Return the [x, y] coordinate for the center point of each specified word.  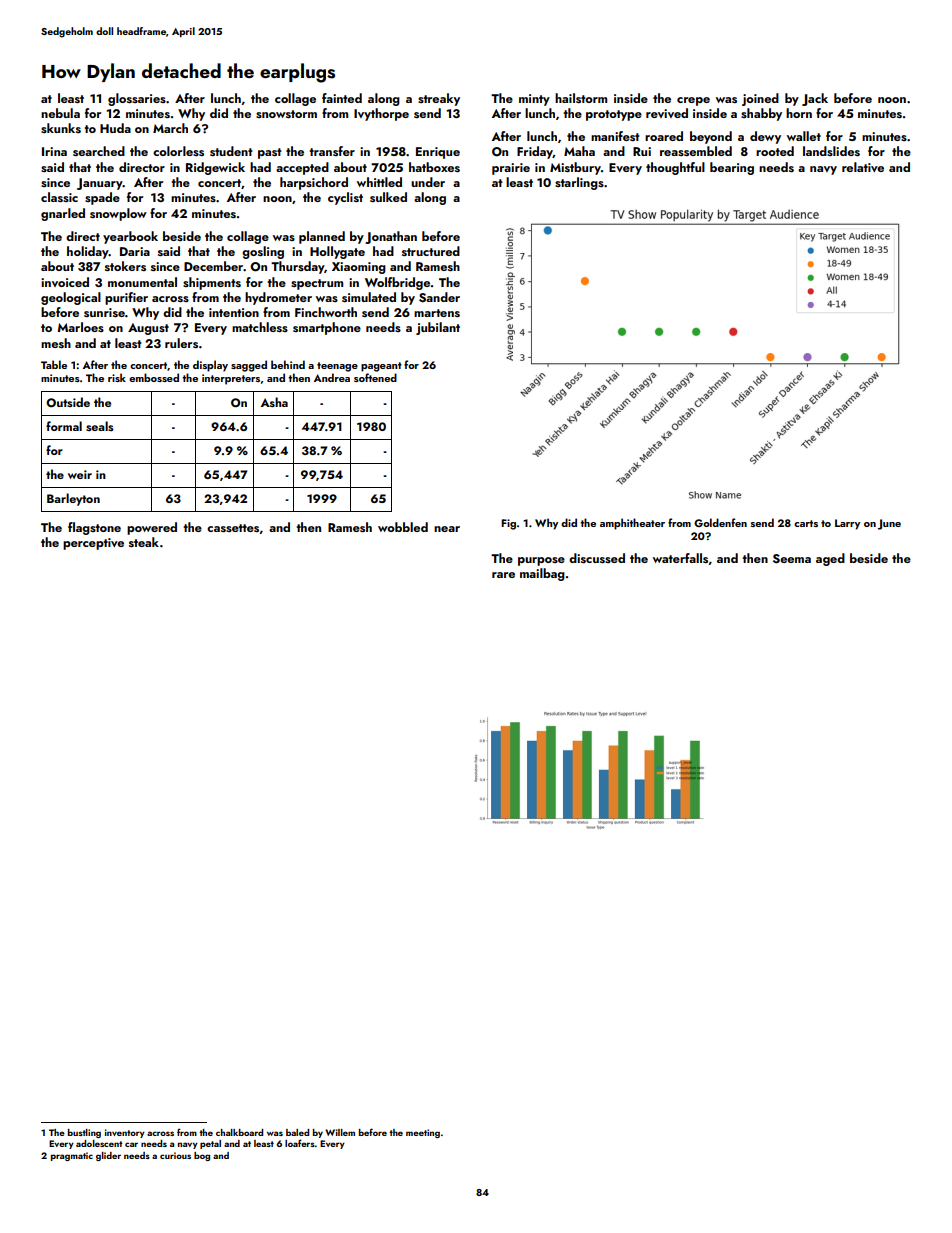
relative [863, 167]
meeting [423, 1133]
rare [503, 575]
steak [144, 542]
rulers [181, 343]
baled [297, 1132]
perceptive [93, 544]
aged [830, 559]
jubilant [438, 328]
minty [534, 100]
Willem [340, 1132]
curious [175, 1155]
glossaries [137, 99]
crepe [693, 101]
